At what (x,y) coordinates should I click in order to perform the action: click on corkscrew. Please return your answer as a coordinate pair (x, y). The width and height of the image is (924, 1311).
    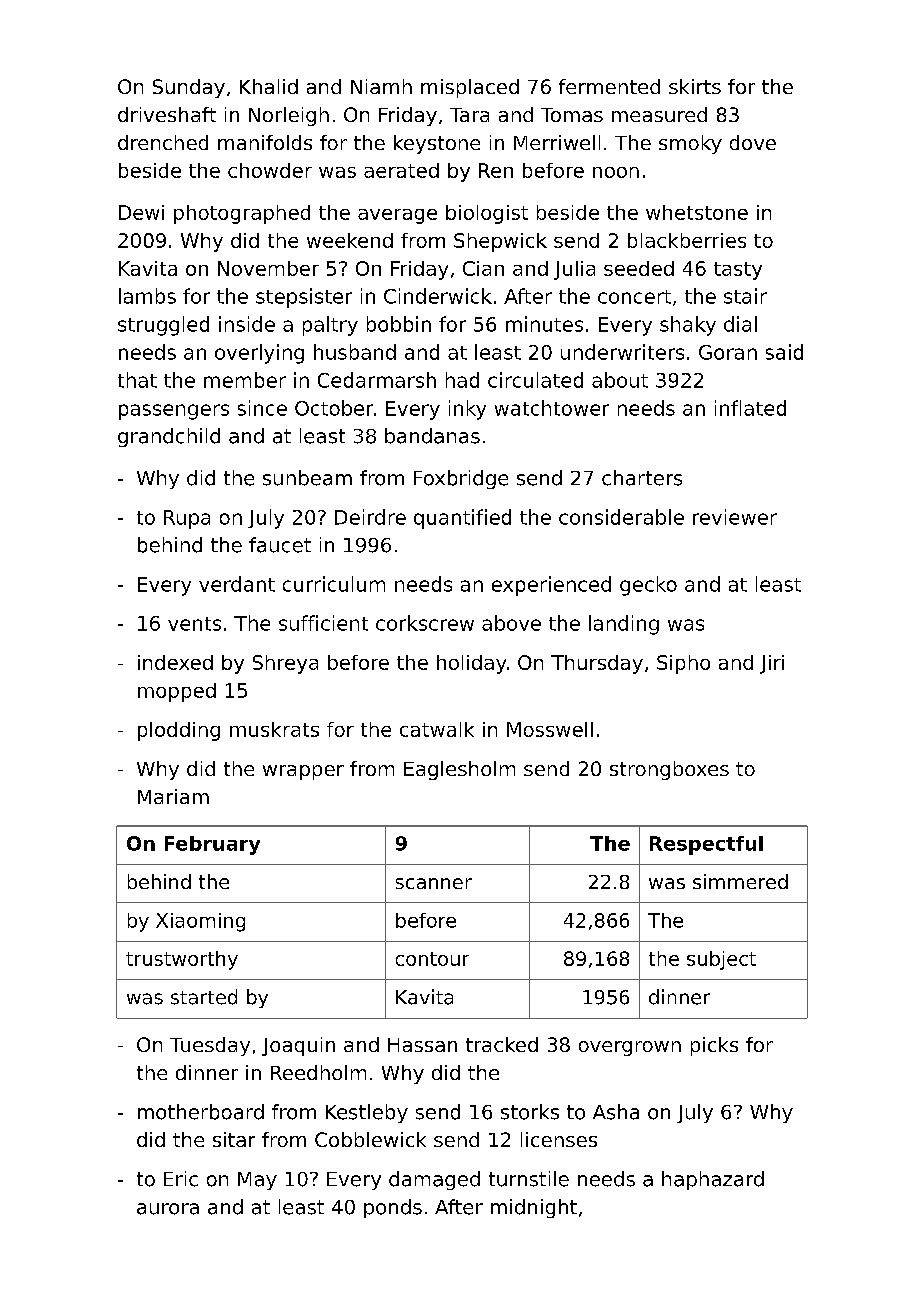
    Looking at the image, I should click on (425, 623).
